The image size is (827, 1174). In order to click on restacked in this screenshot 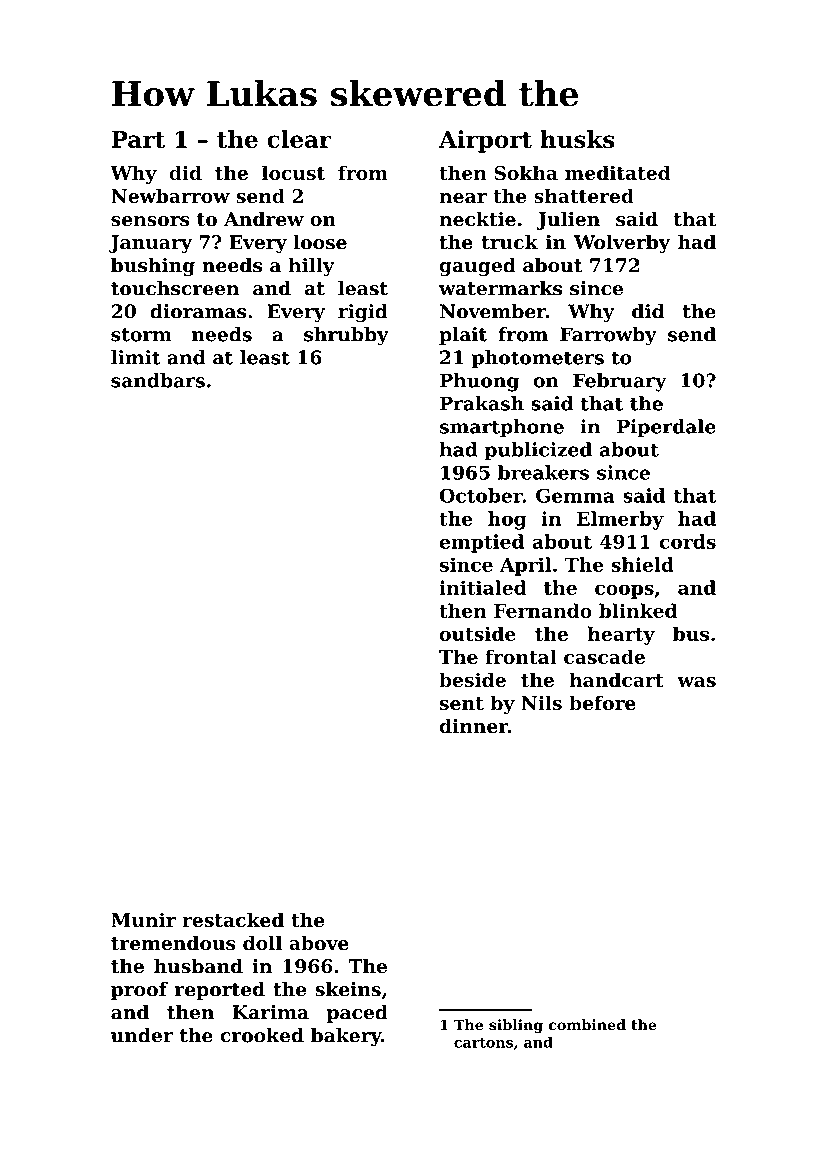, I will do `click(233, 920)`.
